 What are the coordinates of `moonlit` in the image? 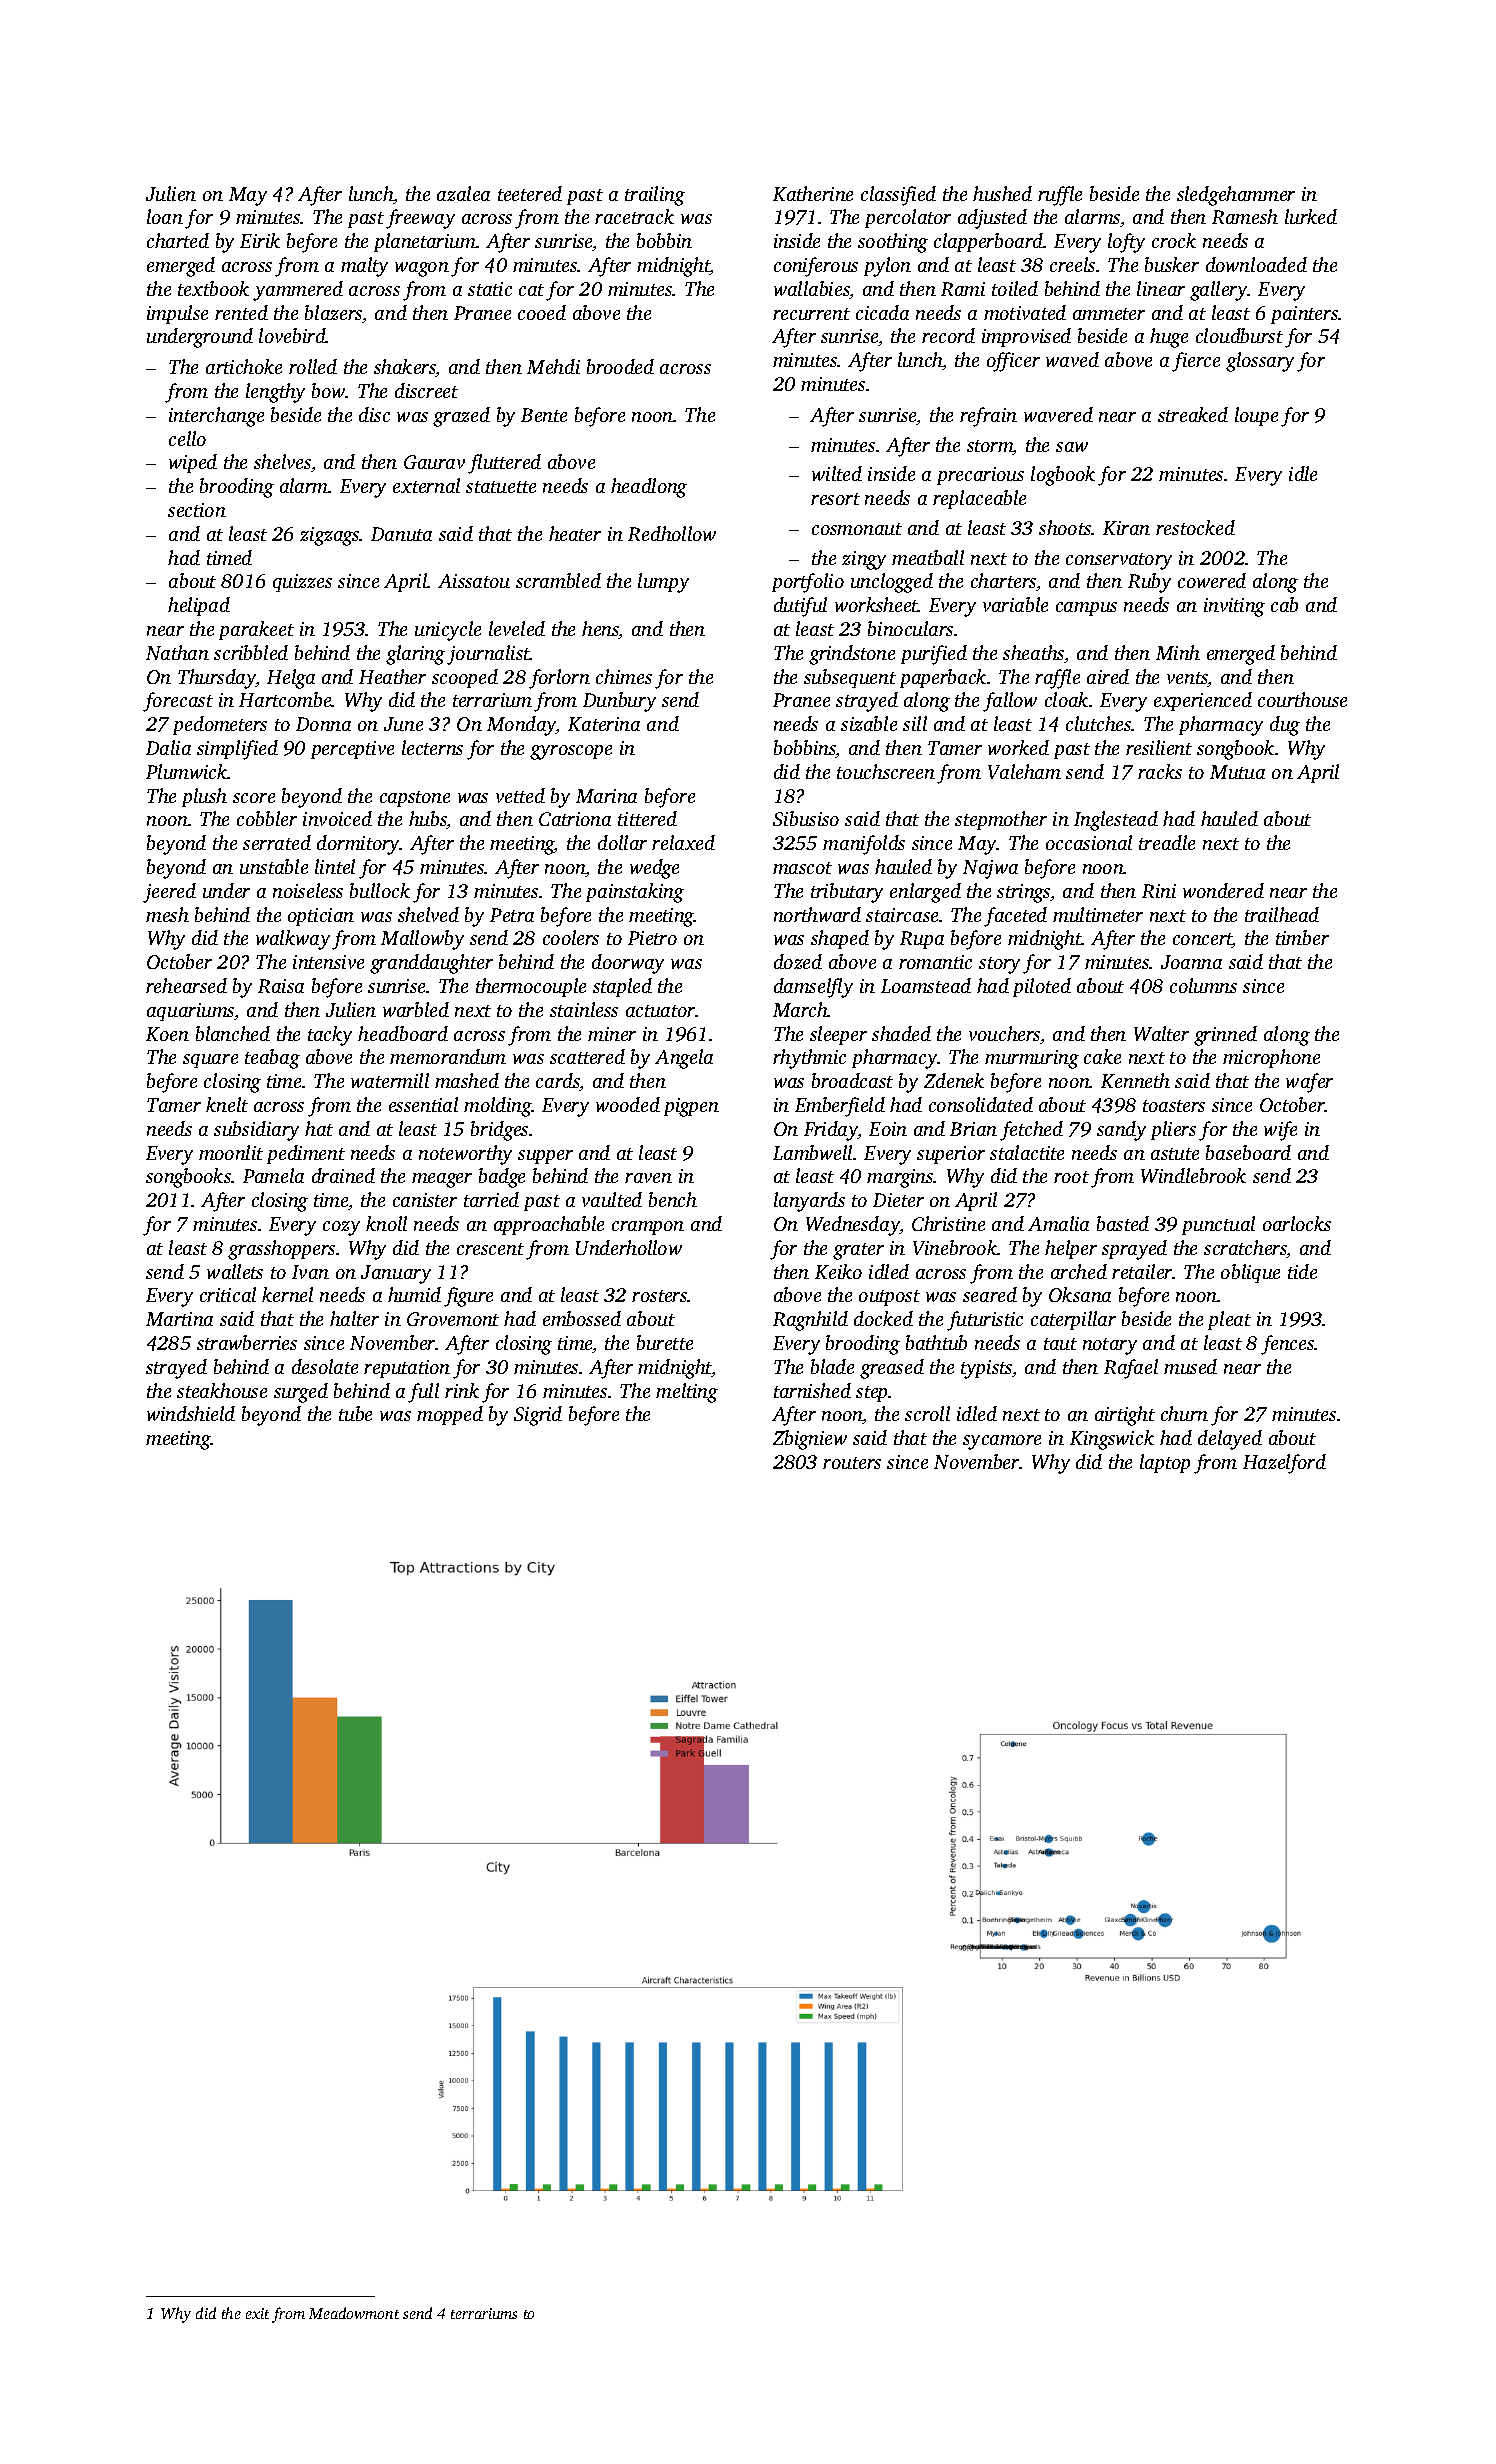 It's located at (231, 1152).
